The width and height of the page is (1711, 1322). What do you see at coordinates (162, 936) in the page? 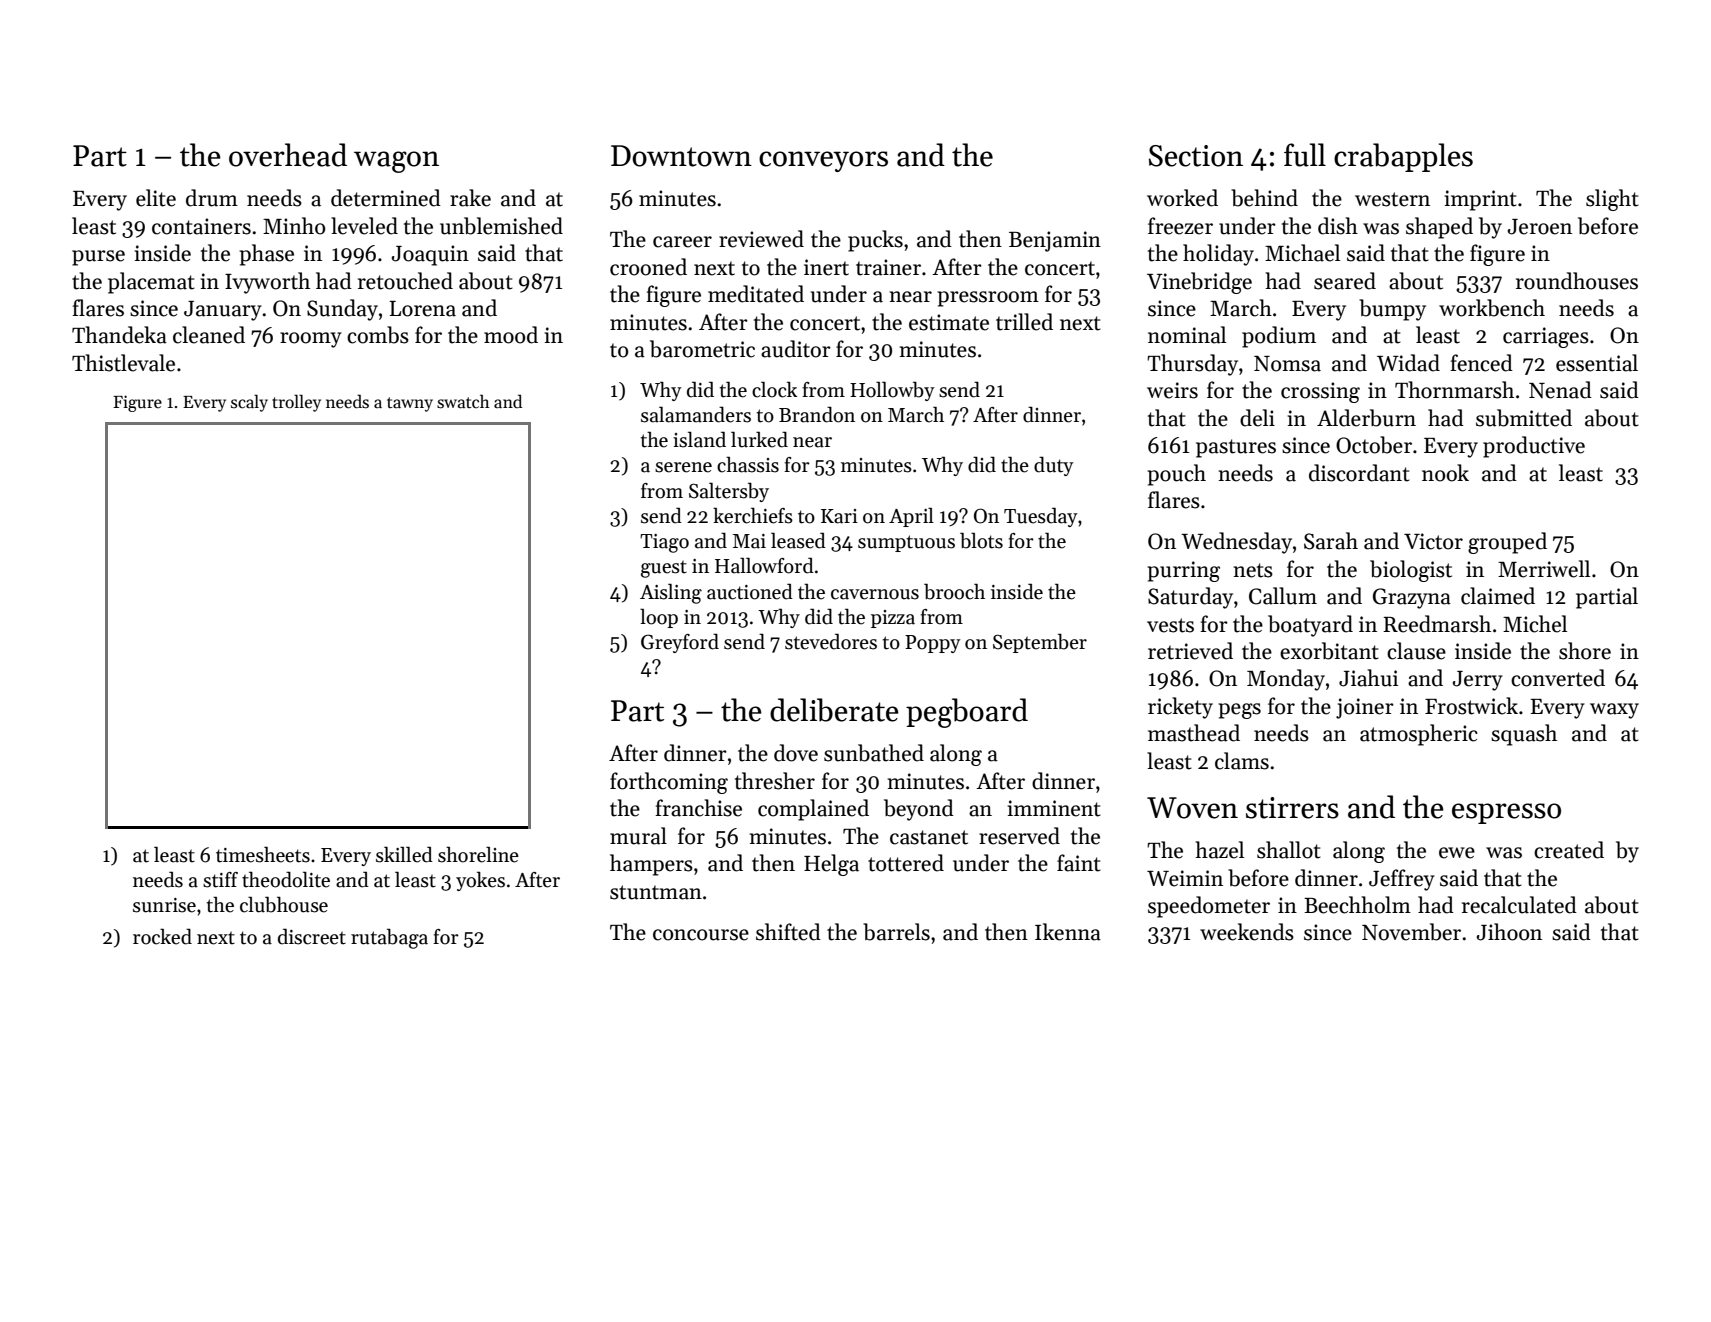
I see `rocked` at bounding box center [162, 936].
